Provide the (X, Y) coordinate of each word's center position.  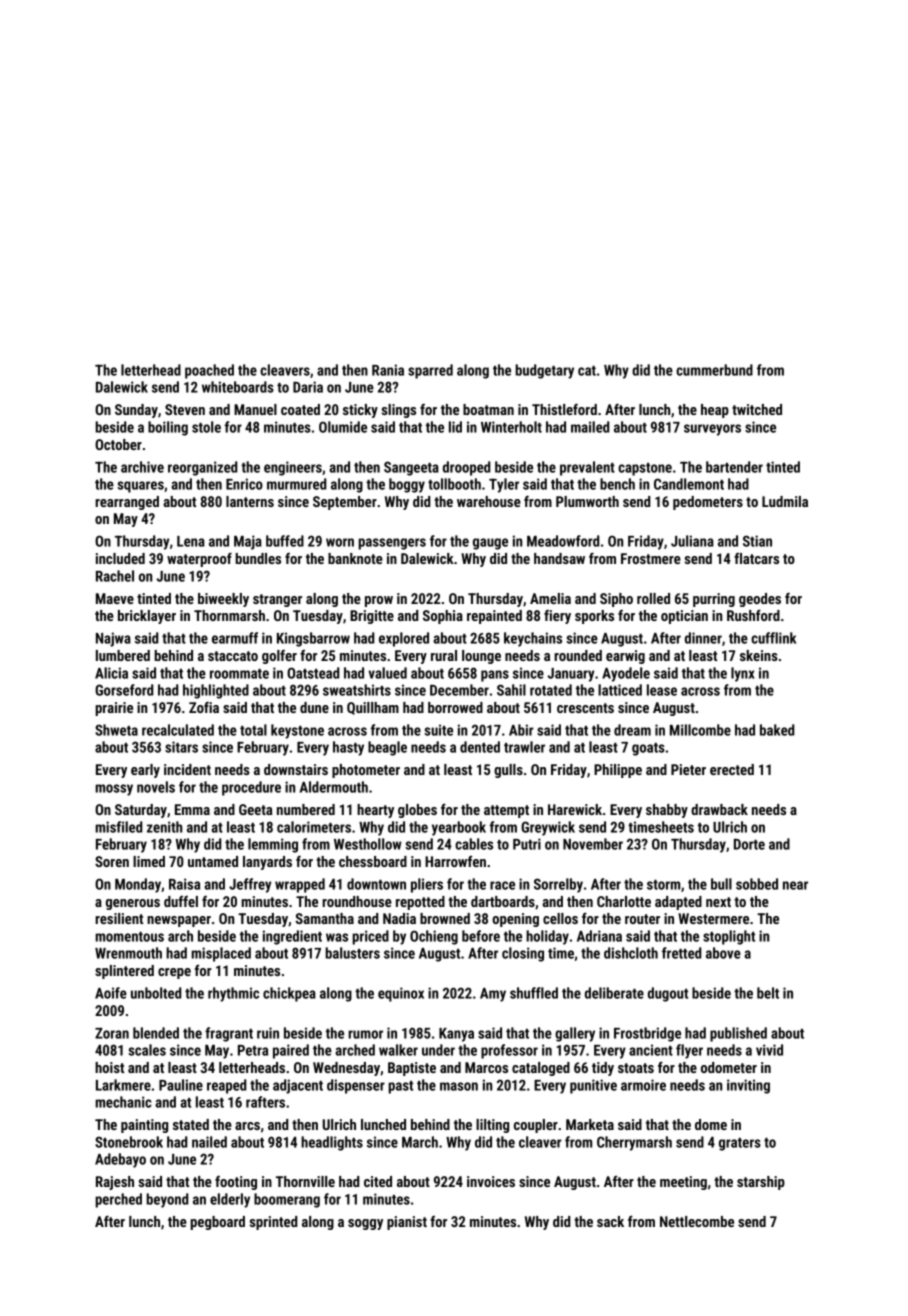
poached (209, 371)
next (718, 902)
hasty (348, 748)
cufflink (773, 638)
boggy (407, 485)
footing (236, 1183)
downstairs (296, 769)
